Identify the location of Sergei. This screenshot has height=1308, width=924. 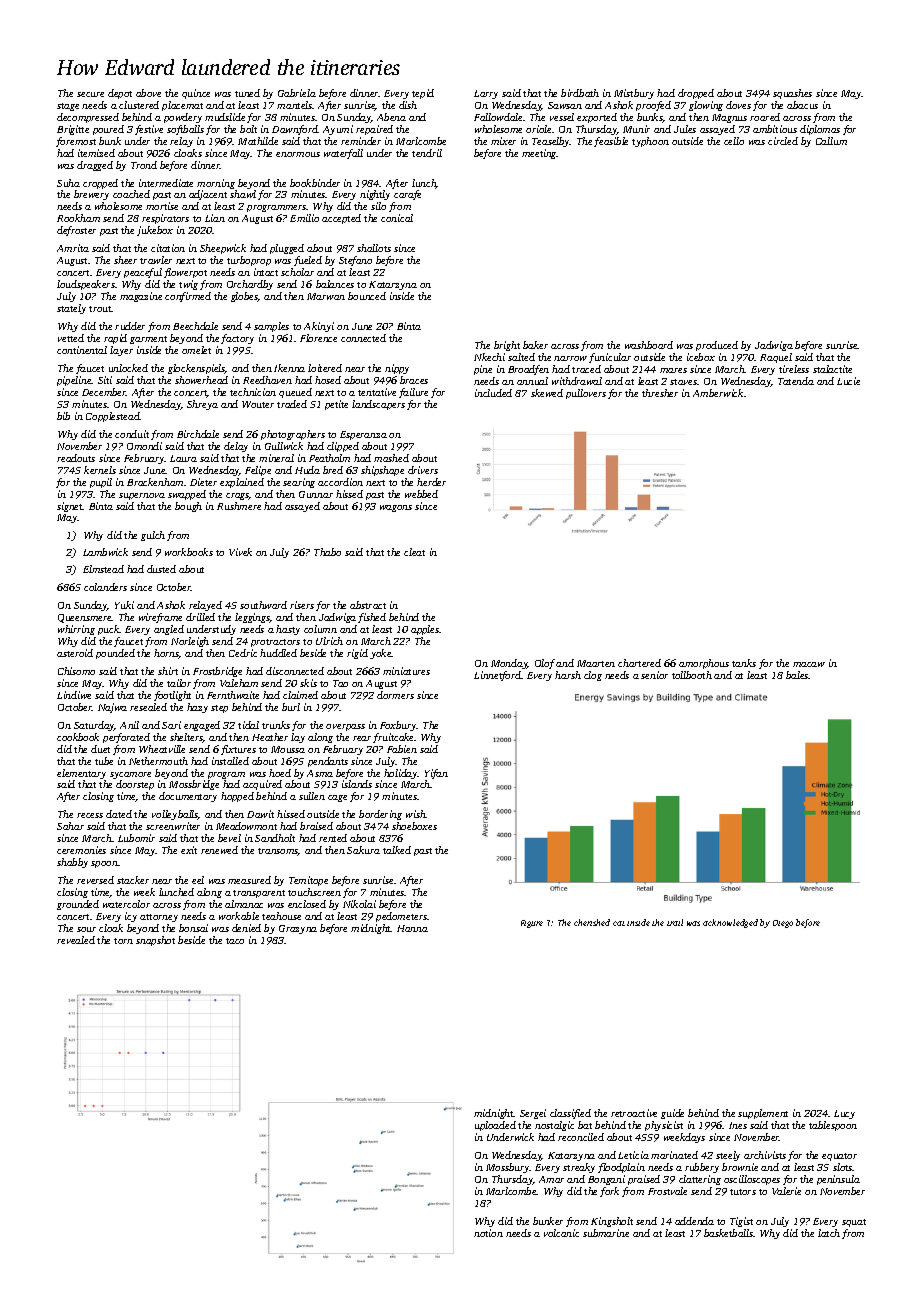
(533, 1114).
